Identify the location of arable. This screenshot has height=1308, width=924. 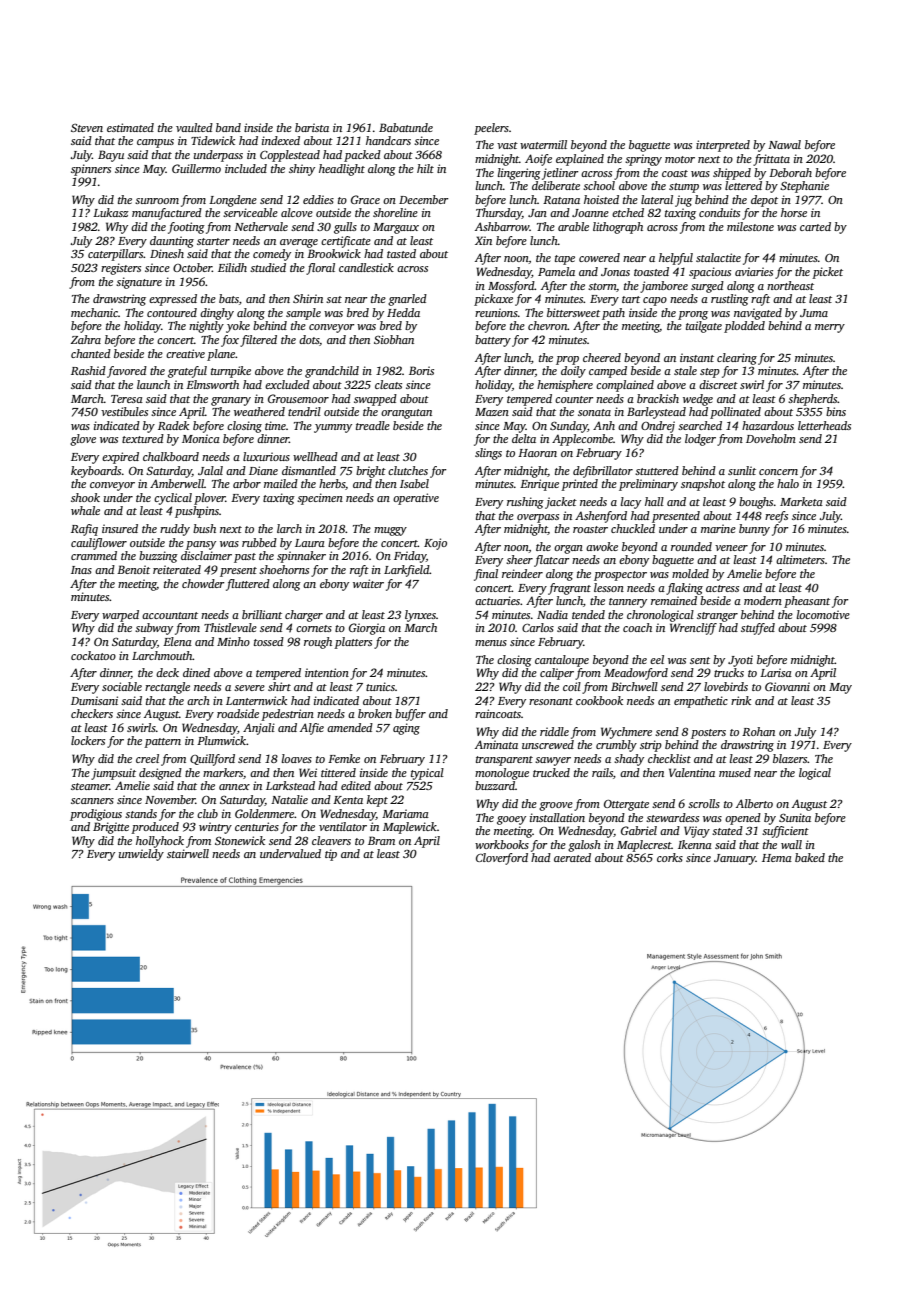
(573, 226).
